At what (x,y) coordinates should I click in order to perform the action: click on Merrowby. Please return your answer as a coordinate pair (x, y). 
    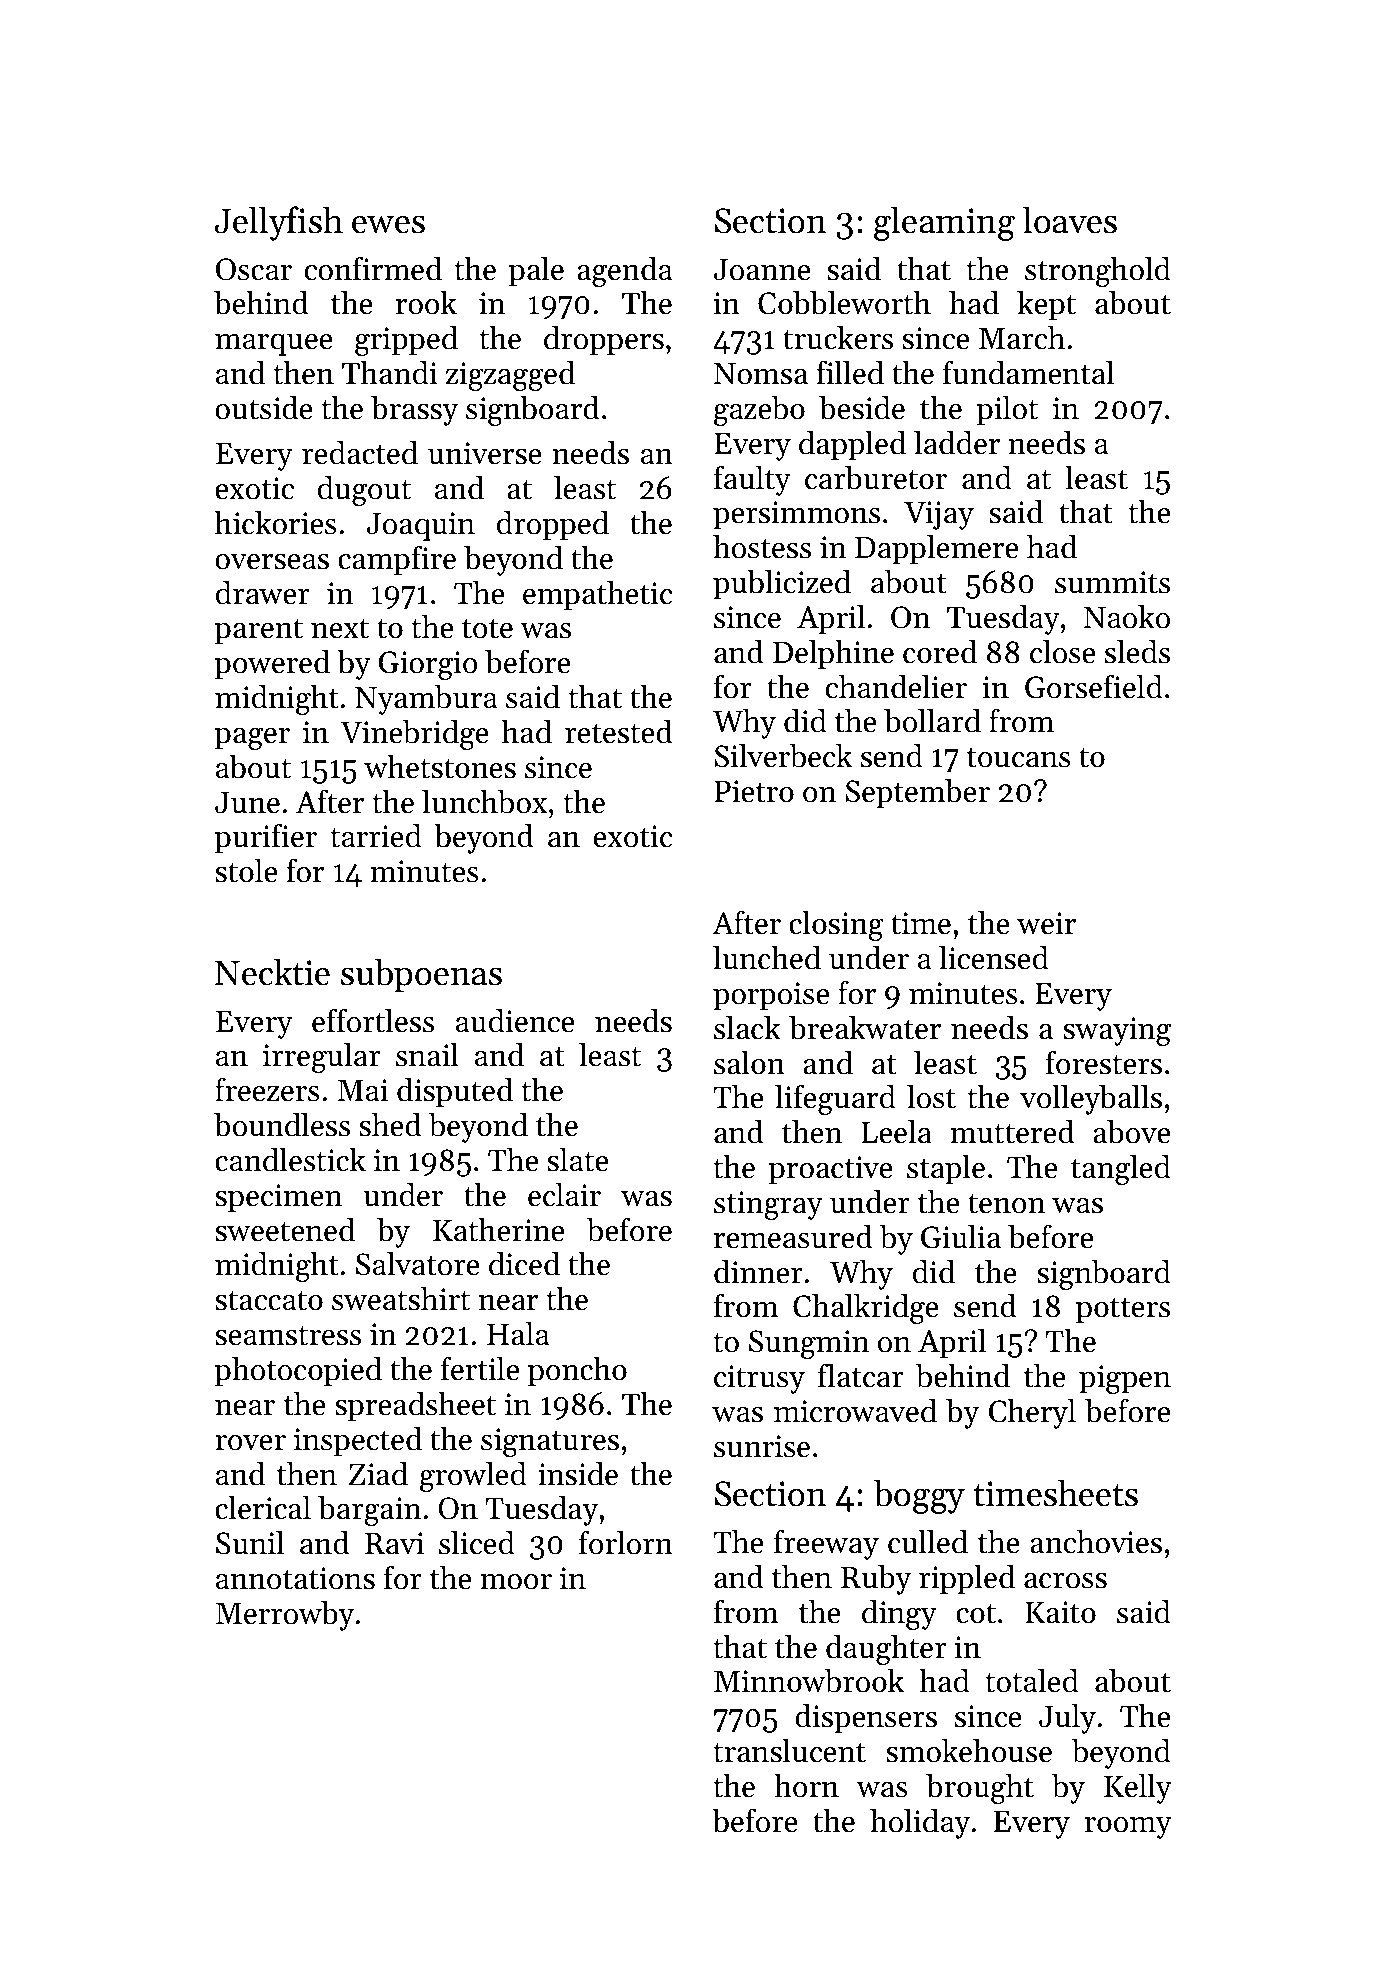
    Looking at the image, I should click on (285, 1616).
